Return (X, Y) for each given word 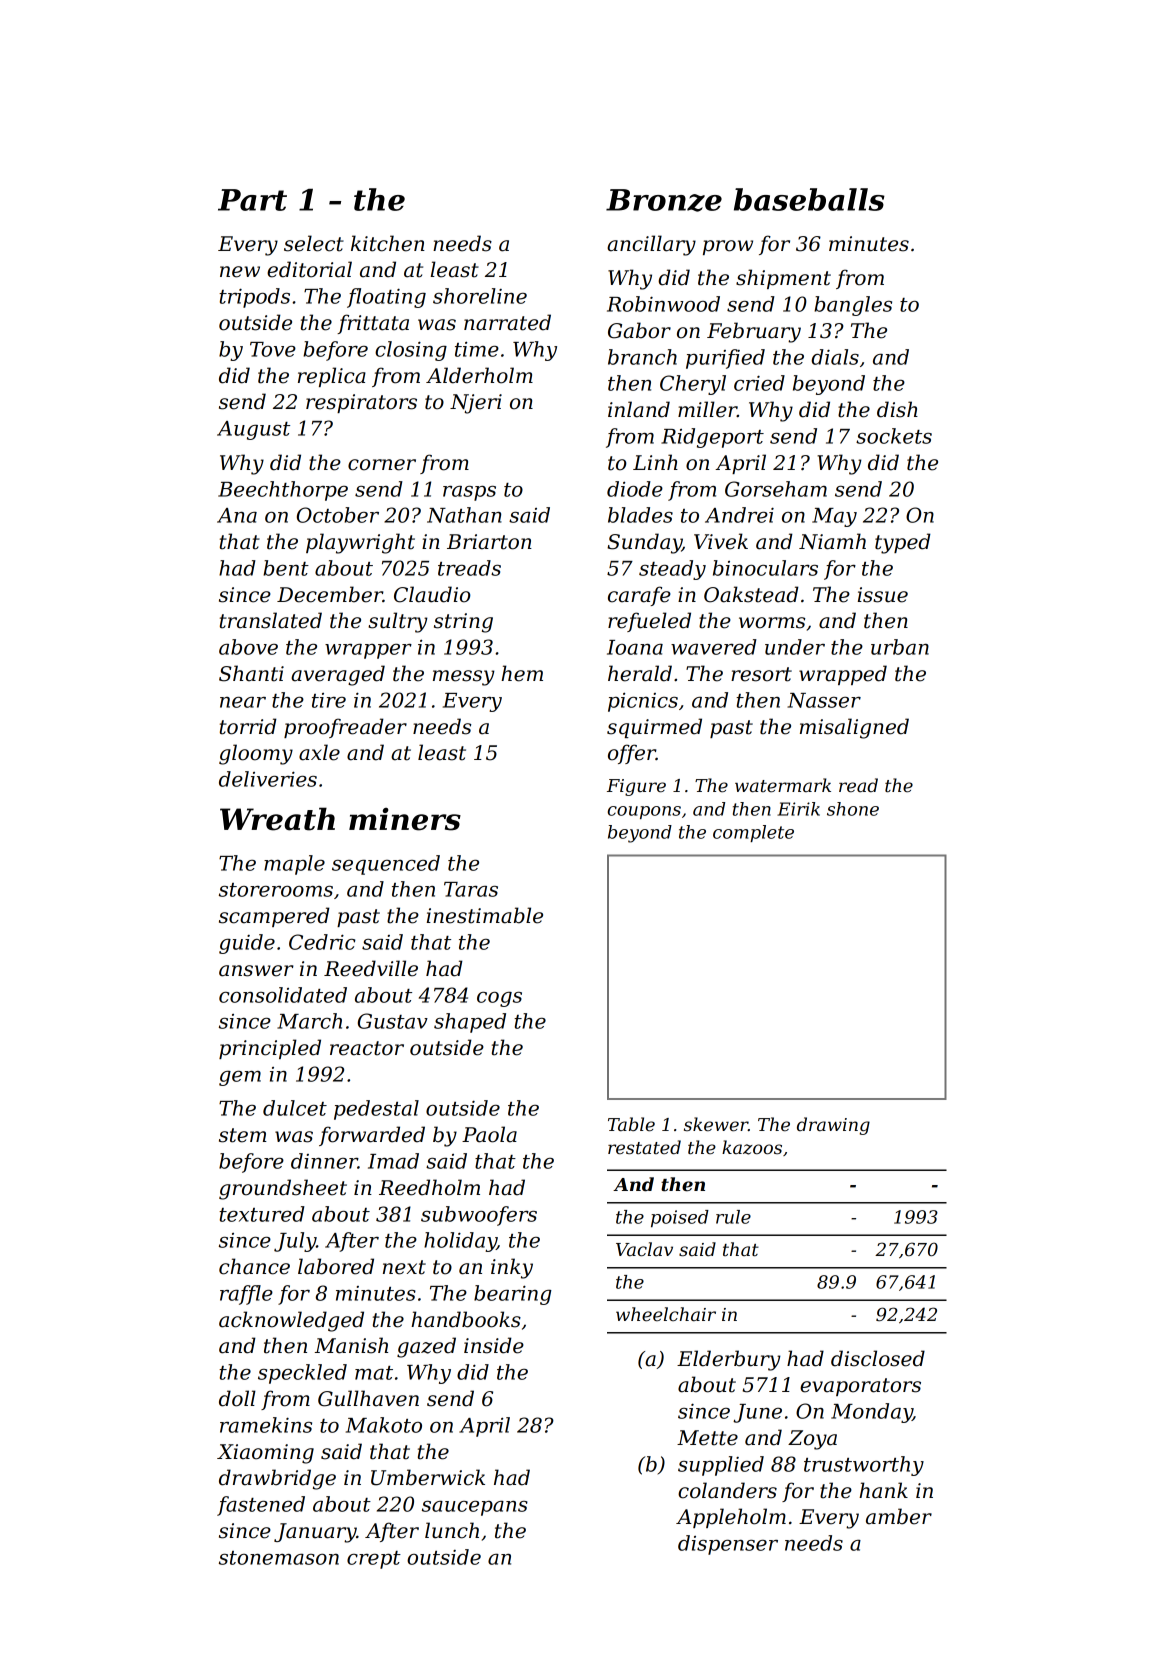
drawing (833, 1126)
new (240, 272)
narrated (507, 322)
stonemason (279, 1558)
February (754, 332)
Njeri (476, 404)
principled (270, 1049)
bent (286, 568)
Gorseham (776, 489)
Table (631, 1124)
